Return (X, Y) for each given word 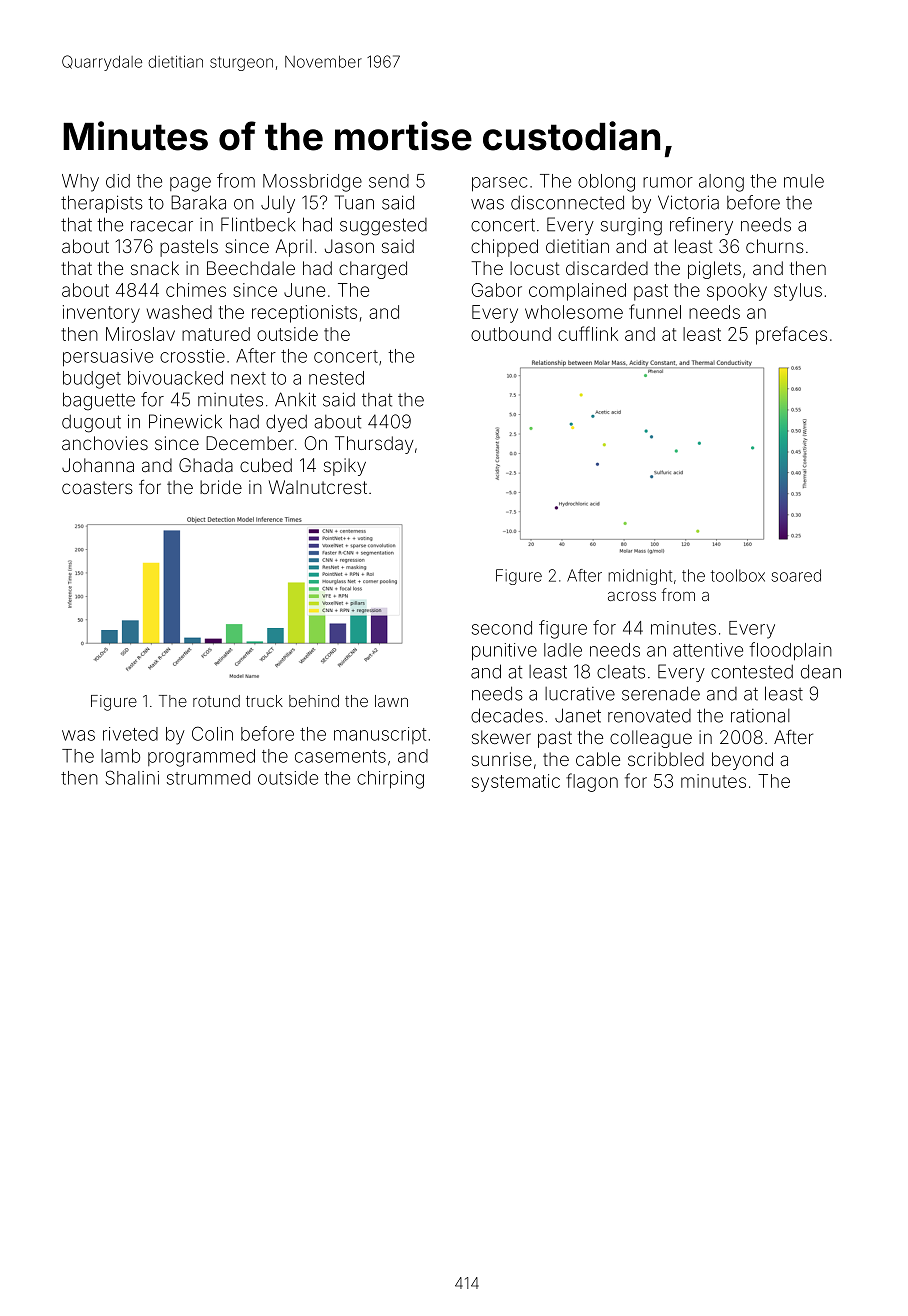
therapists (102, 204)
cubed (266, 465)
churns (775, 246)
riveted (130, 734)
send (389, 181)
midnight (640, 577)
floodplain (790, 651)
